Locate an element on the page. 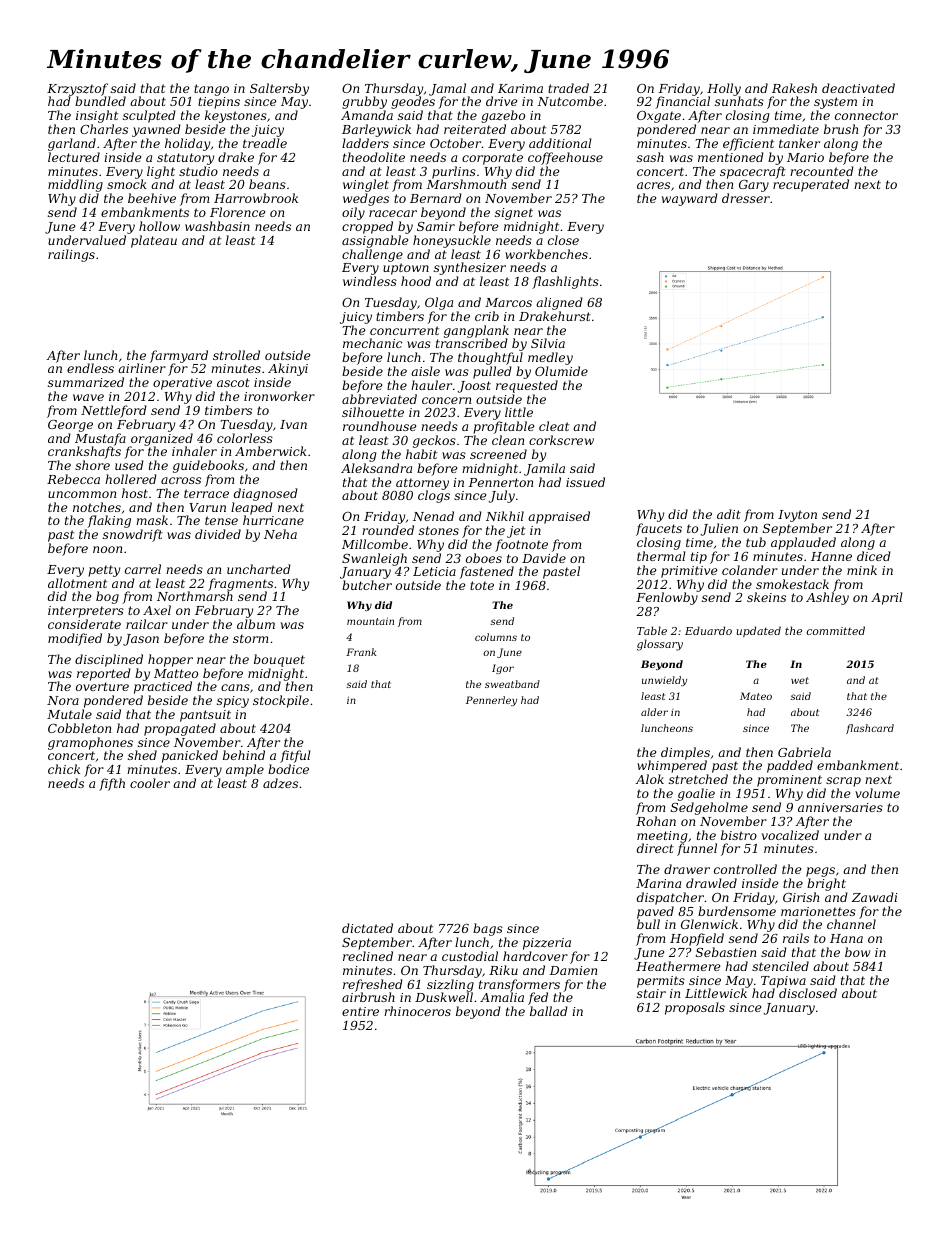  dictated is located at coordinates (367, 928).
